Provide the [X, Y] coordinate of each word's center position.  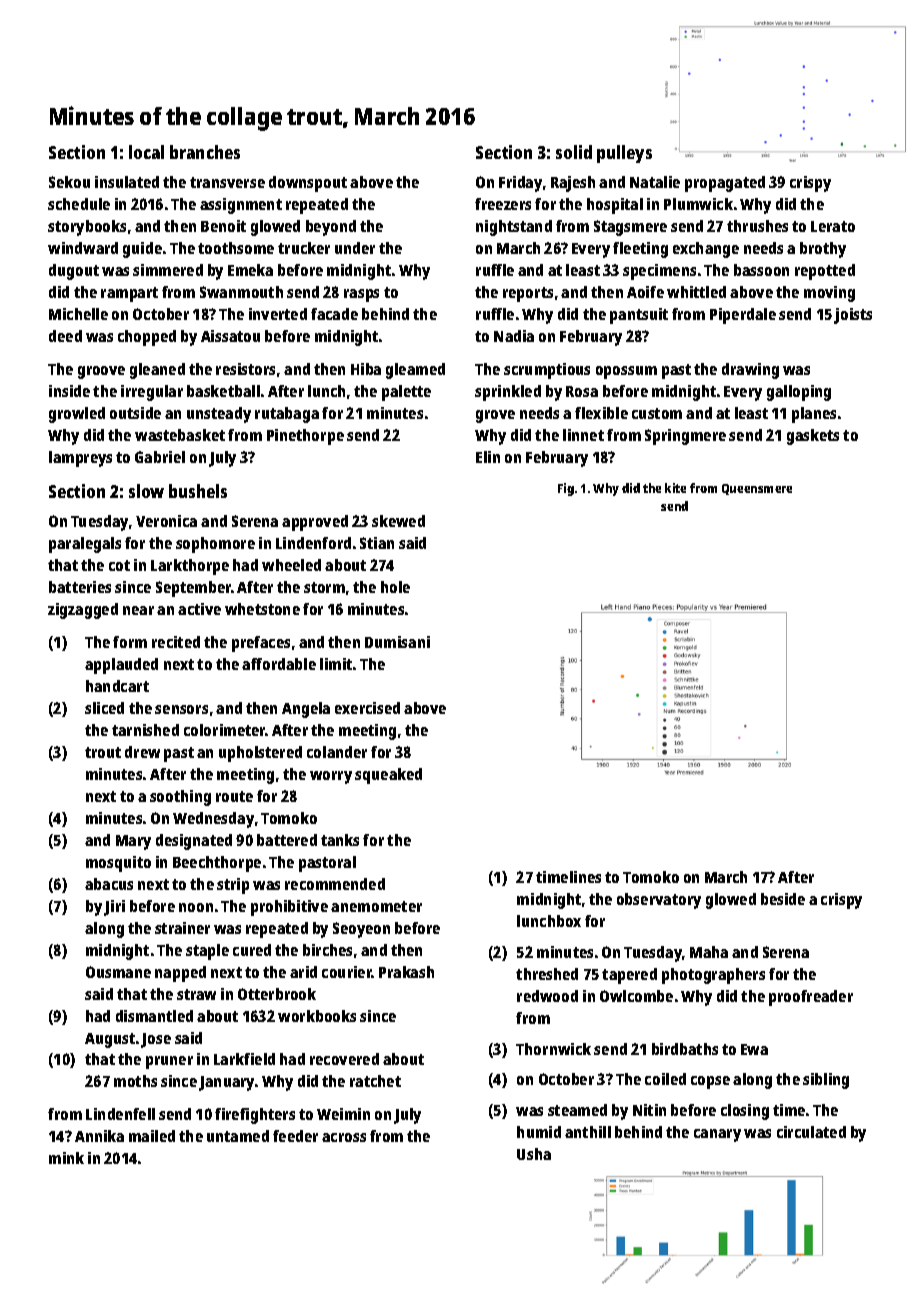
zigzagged [83, 611]
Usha [534, 1154]
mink [66, 1158]
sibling [826, 1081]
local [146, 152]
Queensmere [757, 489]
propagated [725, 184]
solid [574, 152]
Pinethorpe [305, 437]
